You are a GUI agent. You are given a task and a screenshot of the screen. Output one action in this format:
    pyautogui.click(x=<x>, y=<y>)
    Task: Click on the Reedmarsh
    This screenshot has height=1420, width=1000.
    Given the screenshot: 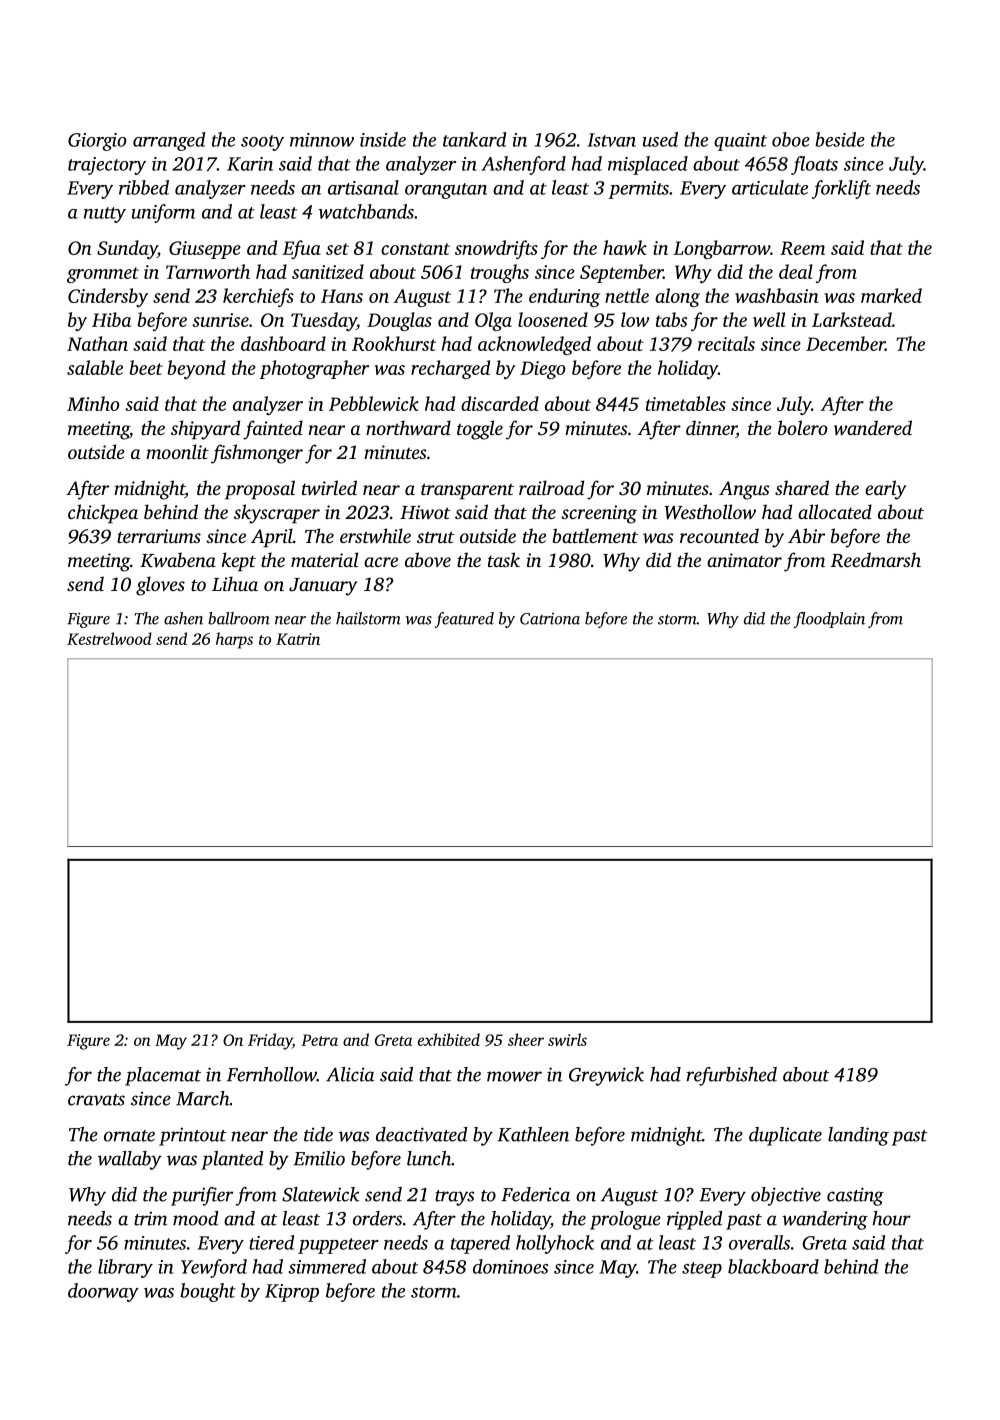 What is the action you would take?
    pyautogui.click(x=876, y=560)
